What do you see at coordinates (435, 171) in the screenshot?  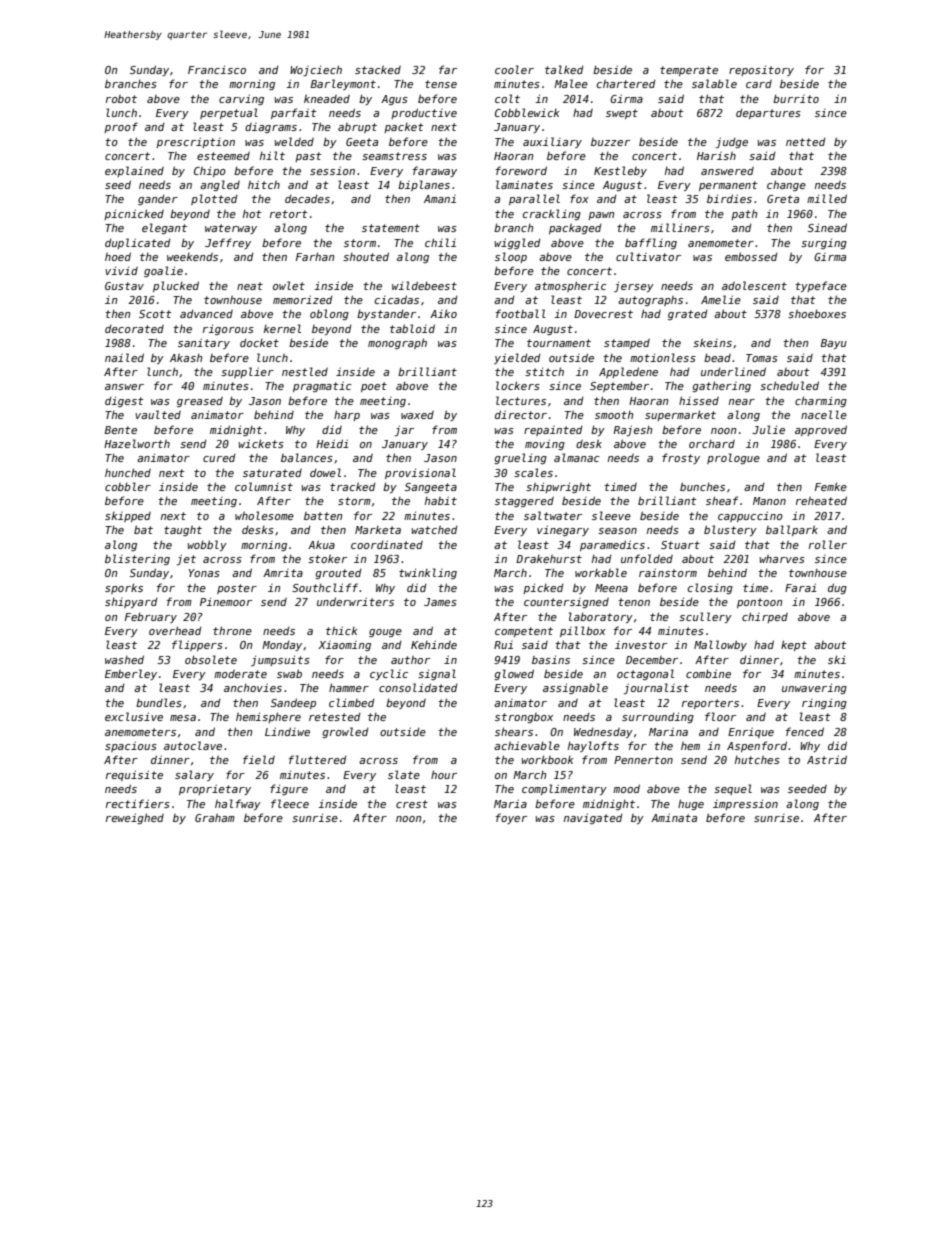 I see `faraway` at bounding box center [435, 171].
